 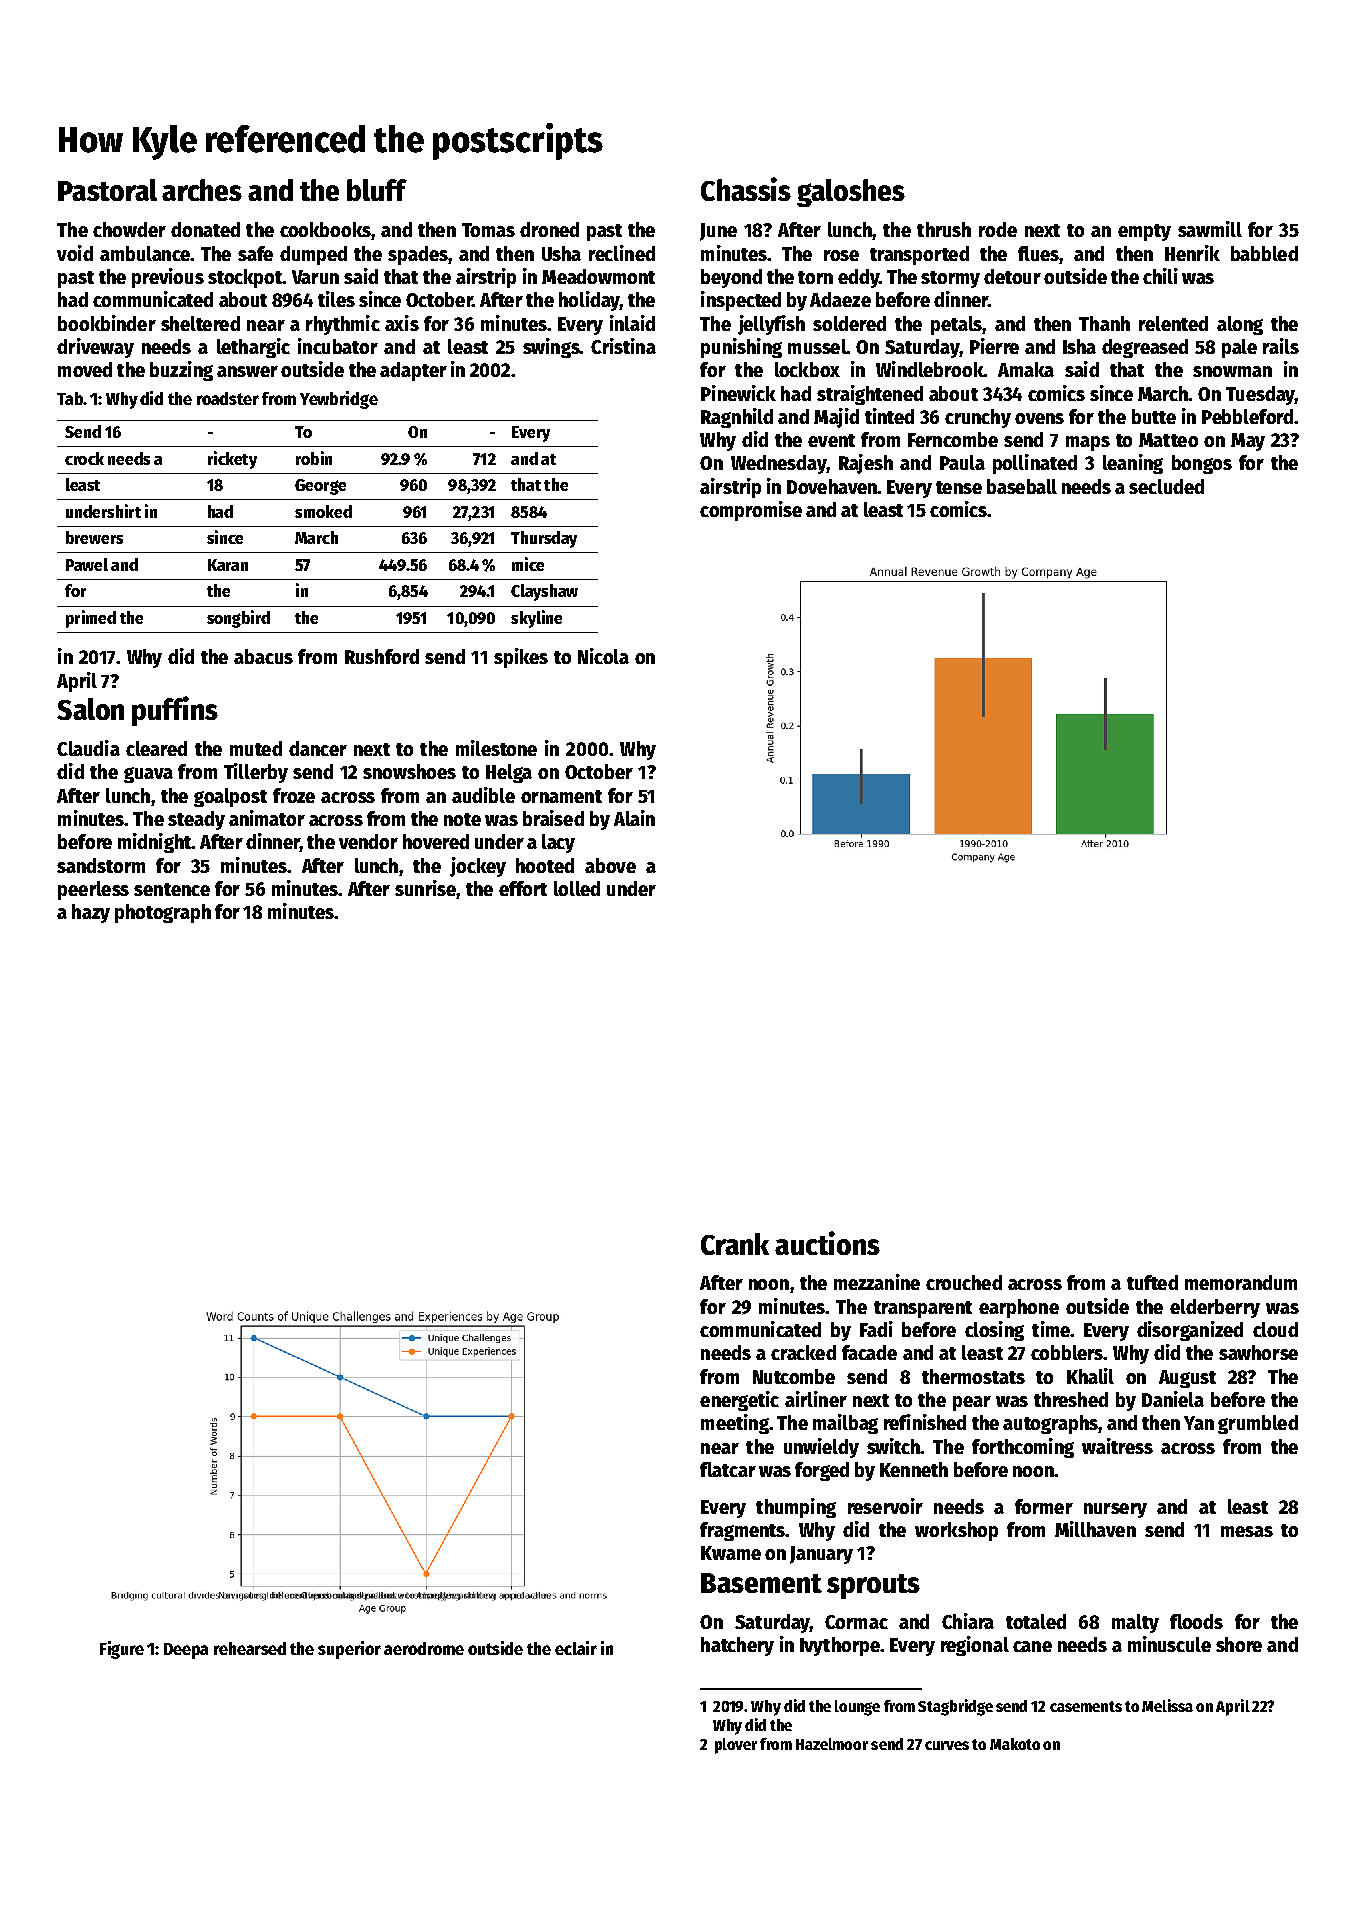 I want to click on nursery, so click(x=1115, y=1510).
